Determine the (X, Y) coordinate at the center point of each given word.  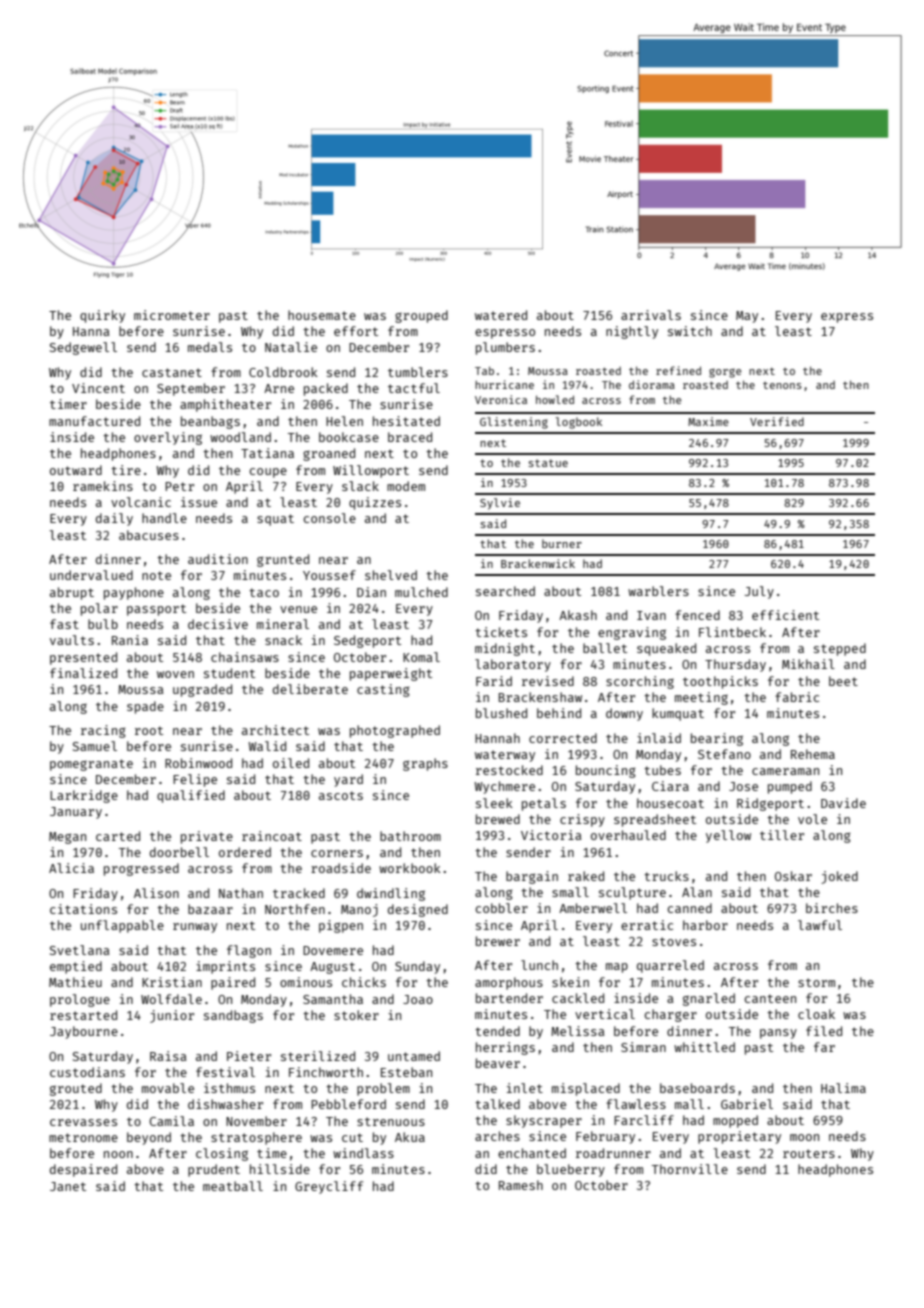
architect (275, 730)
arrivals (651, 315)
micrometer (172, 315)
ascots (341, 795)
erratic (647, 925)
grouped (421, 316)
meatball (233, 1186)
